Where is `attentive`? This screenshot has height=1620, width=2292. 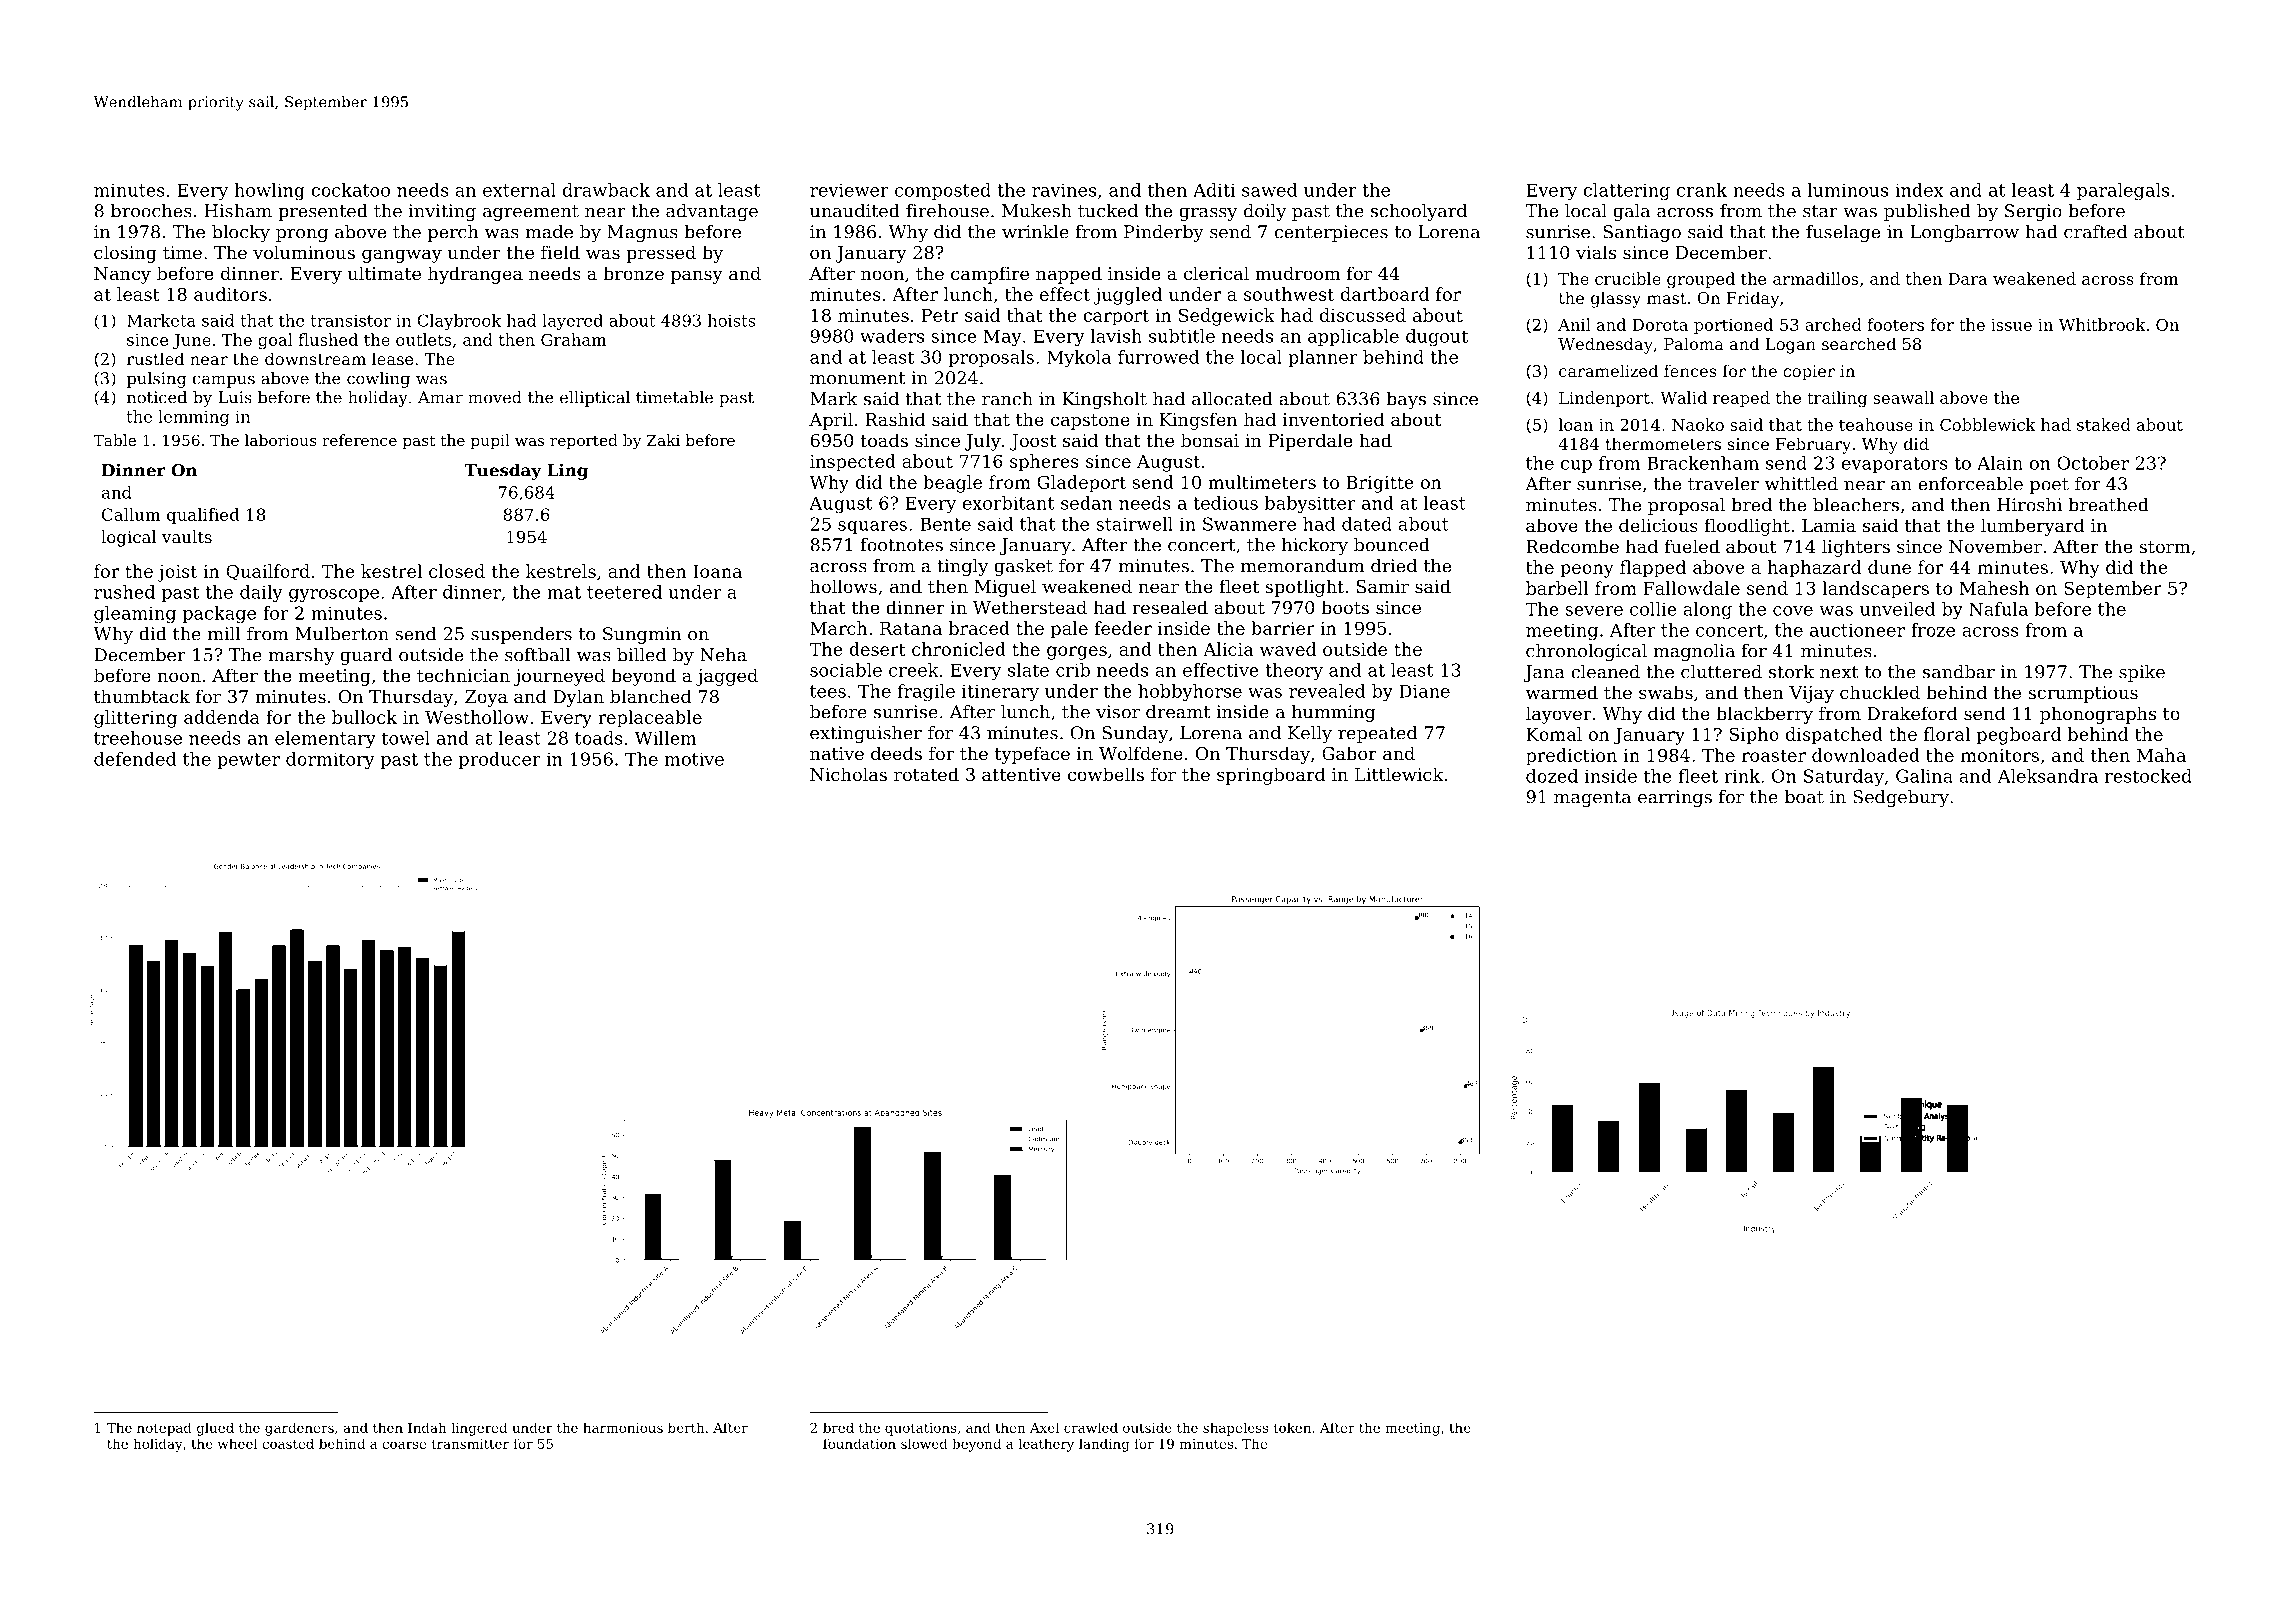
attentive is located at coordinates (1021, 774).
